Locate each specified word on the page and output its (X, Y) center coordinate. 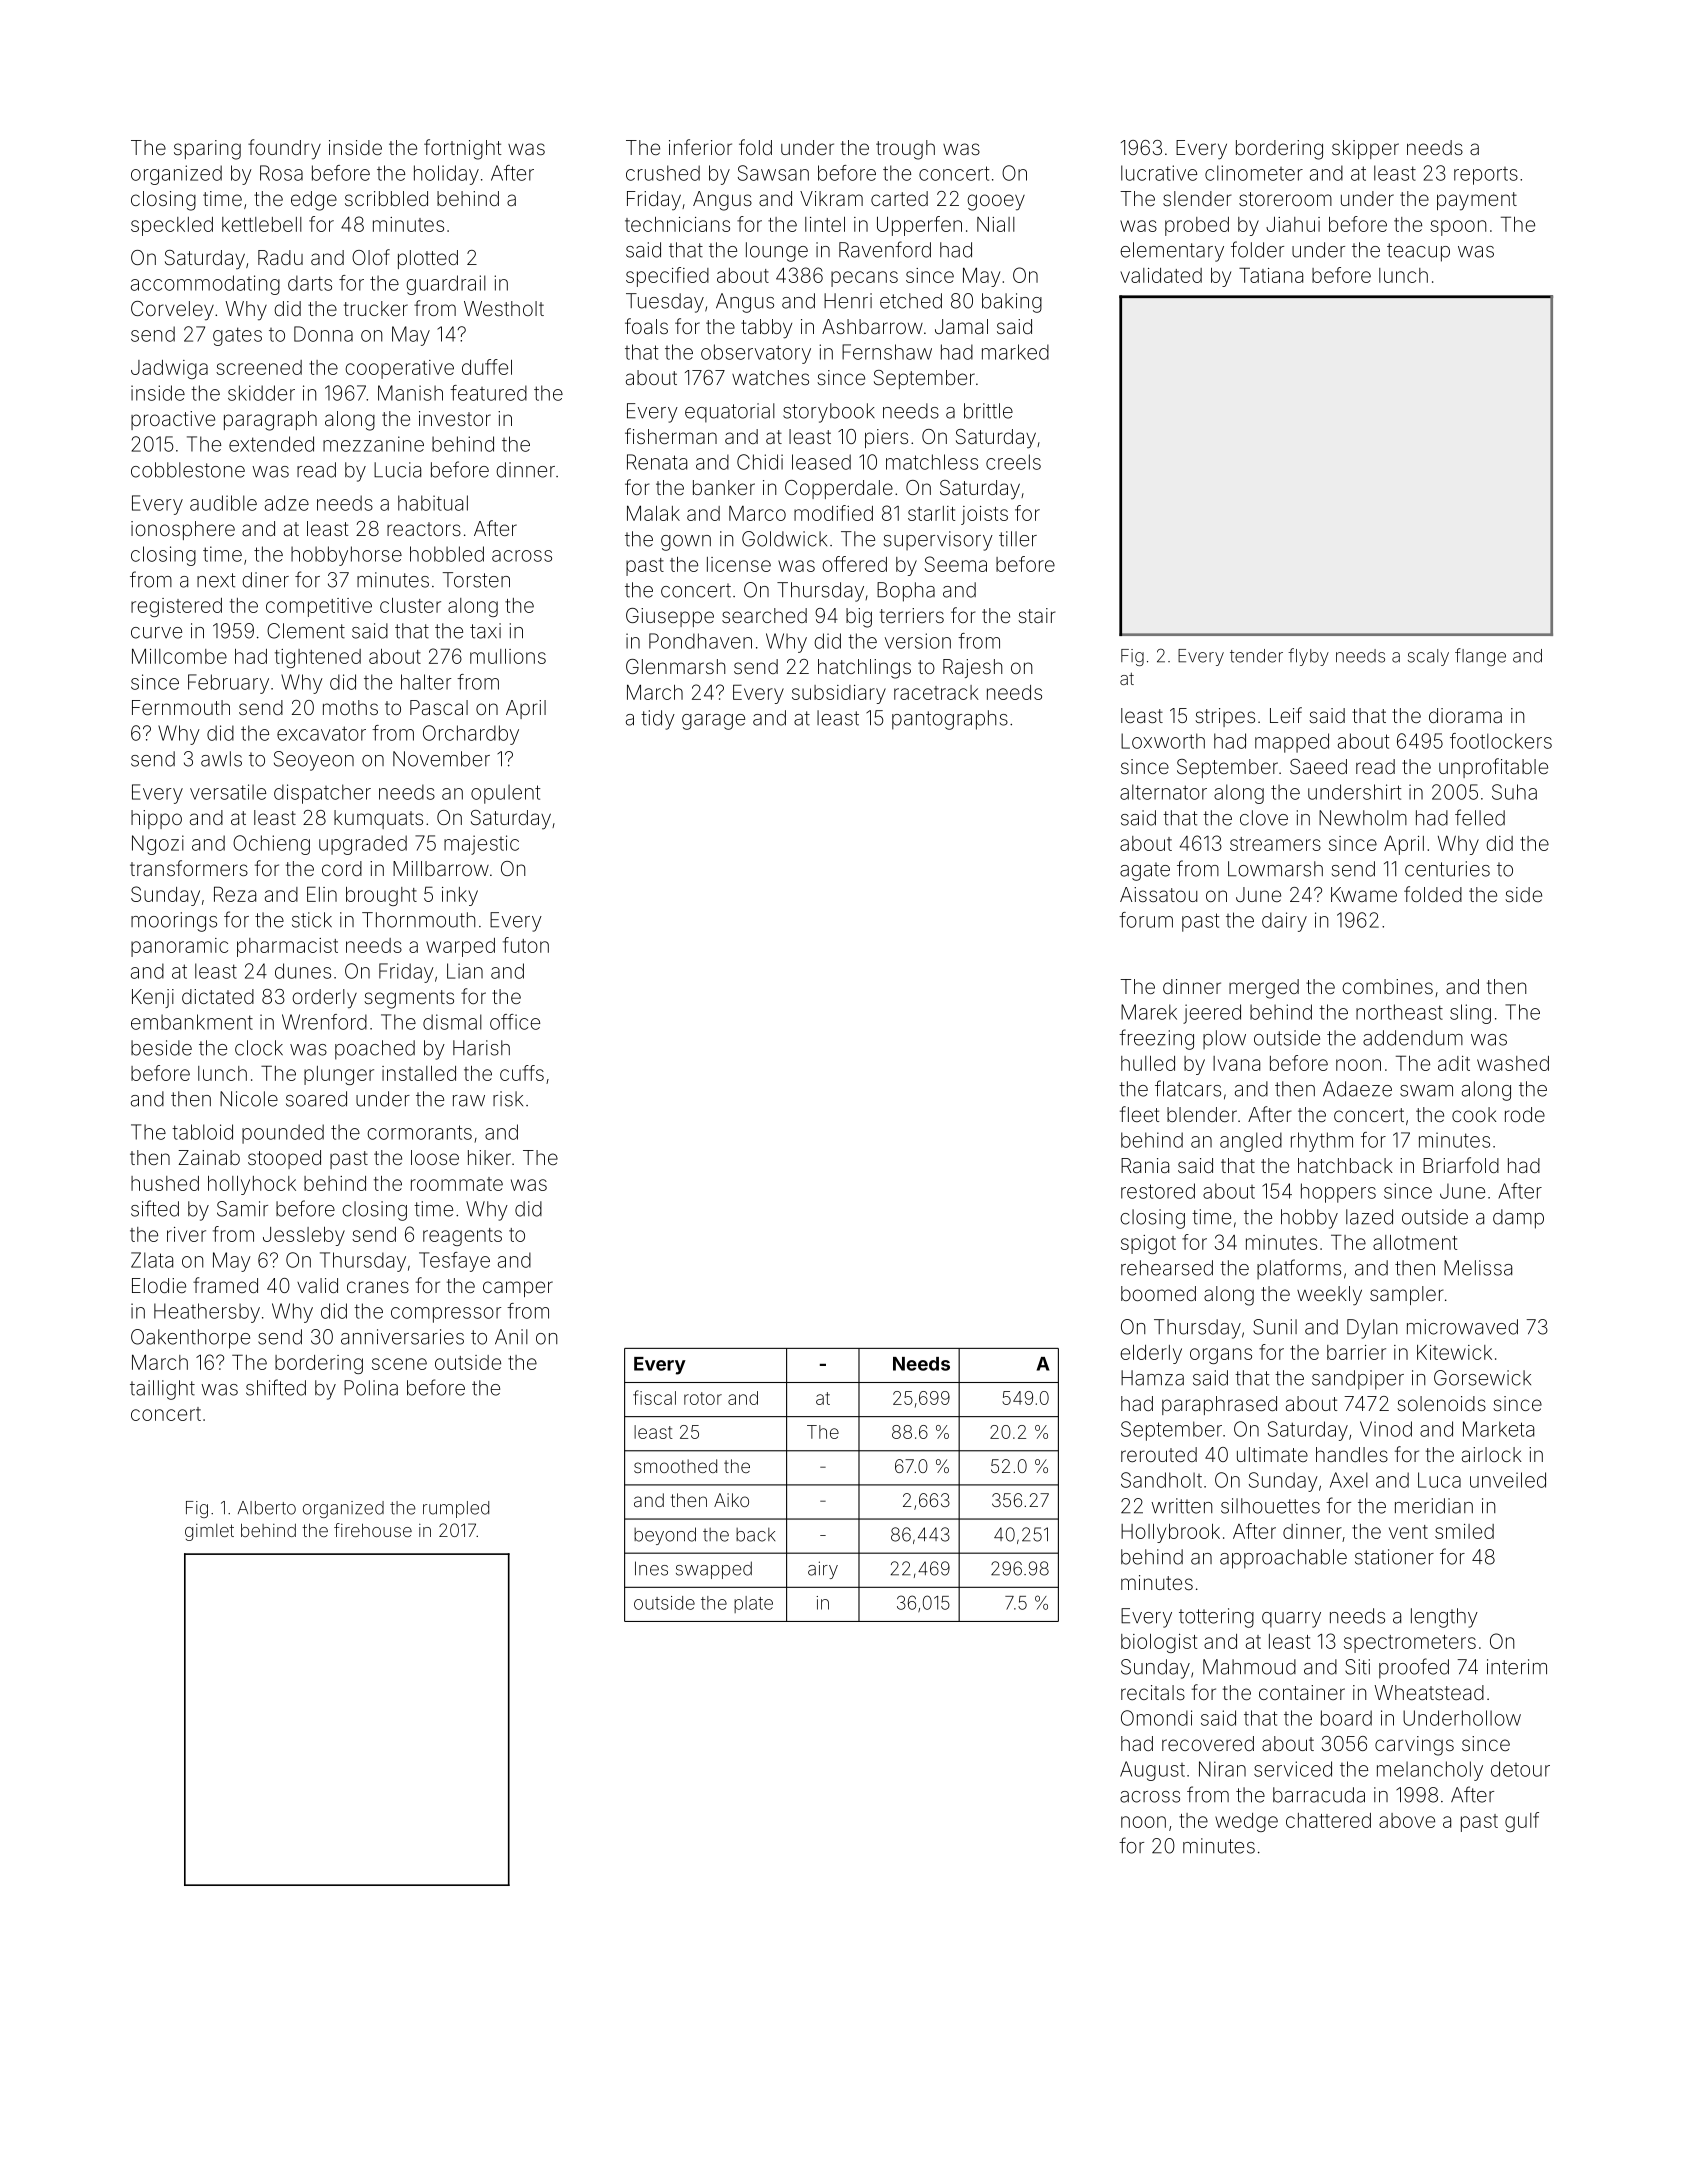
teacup (1418, 252)
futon (526, 945)
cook (1474, 1114)
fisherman (671, 436)
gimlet (209, 1532)
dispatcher (322, 794)
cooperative (399, 369)
